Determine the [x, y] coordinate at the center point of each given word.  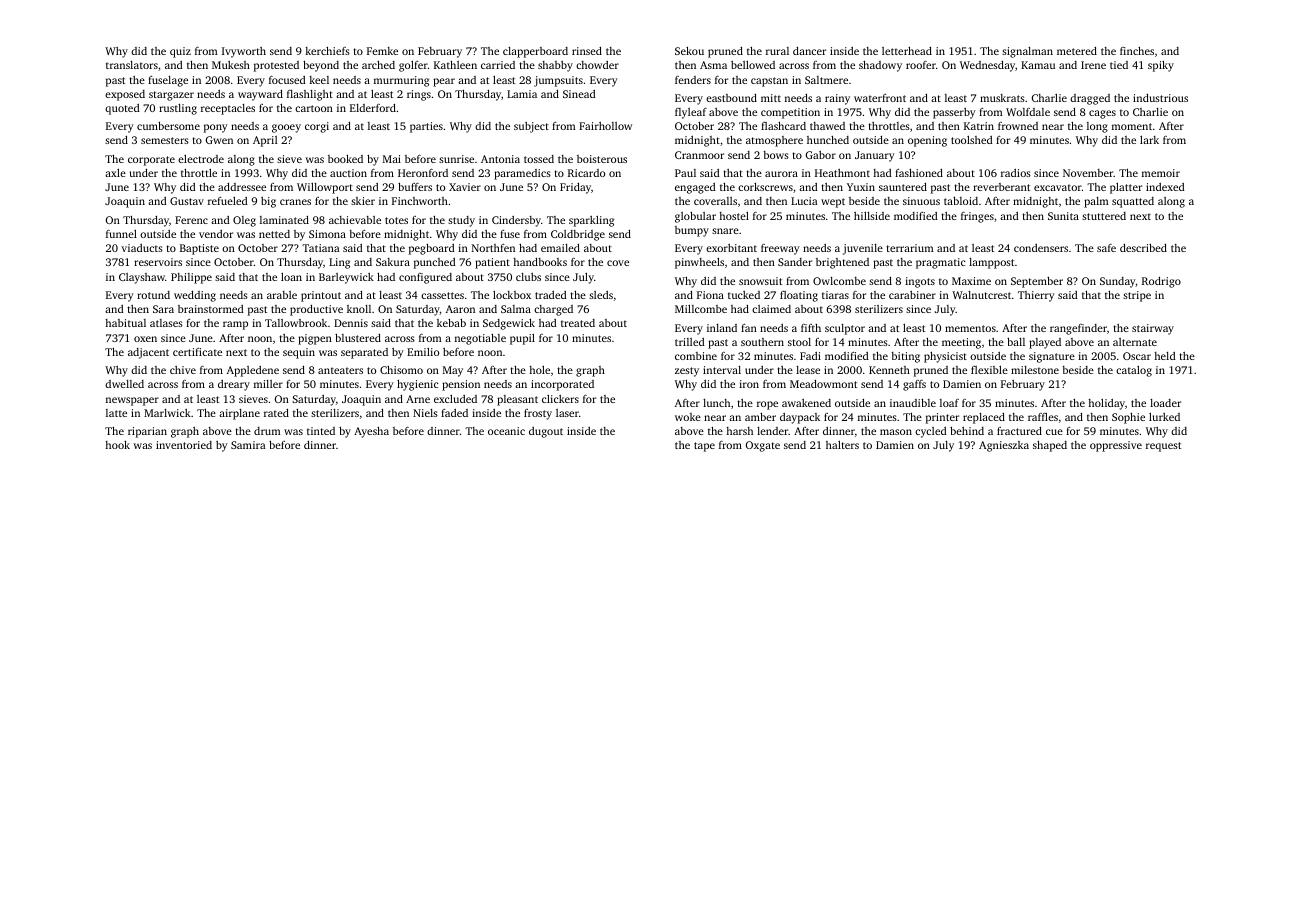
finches [1137, 51]
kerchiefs [327, 51]
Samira [248, 445]
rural [777, 51]
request [1163, 447]
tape [704, 447]
